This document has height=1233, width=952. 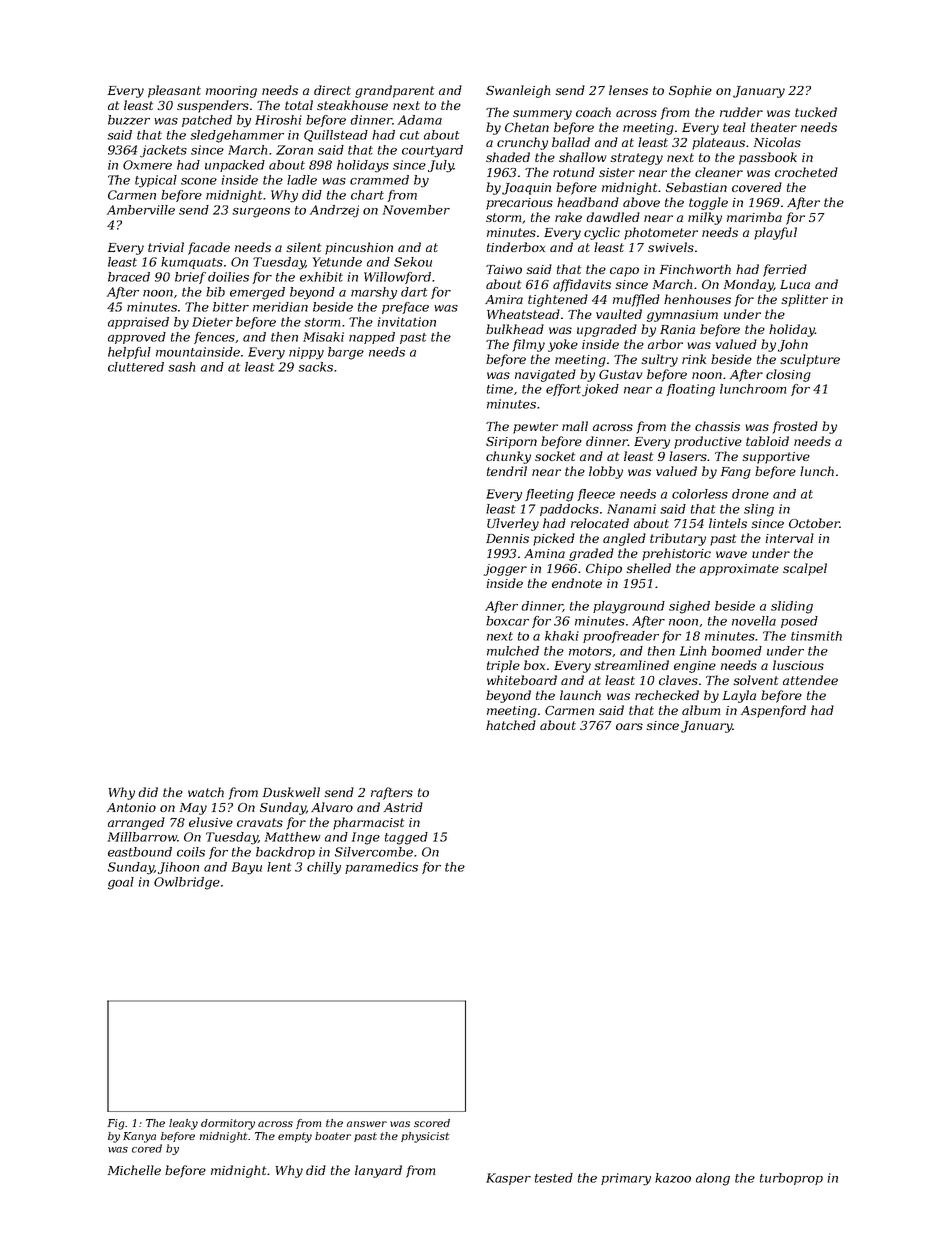 I want to click on physicist, so click(x=425, y=1137).
